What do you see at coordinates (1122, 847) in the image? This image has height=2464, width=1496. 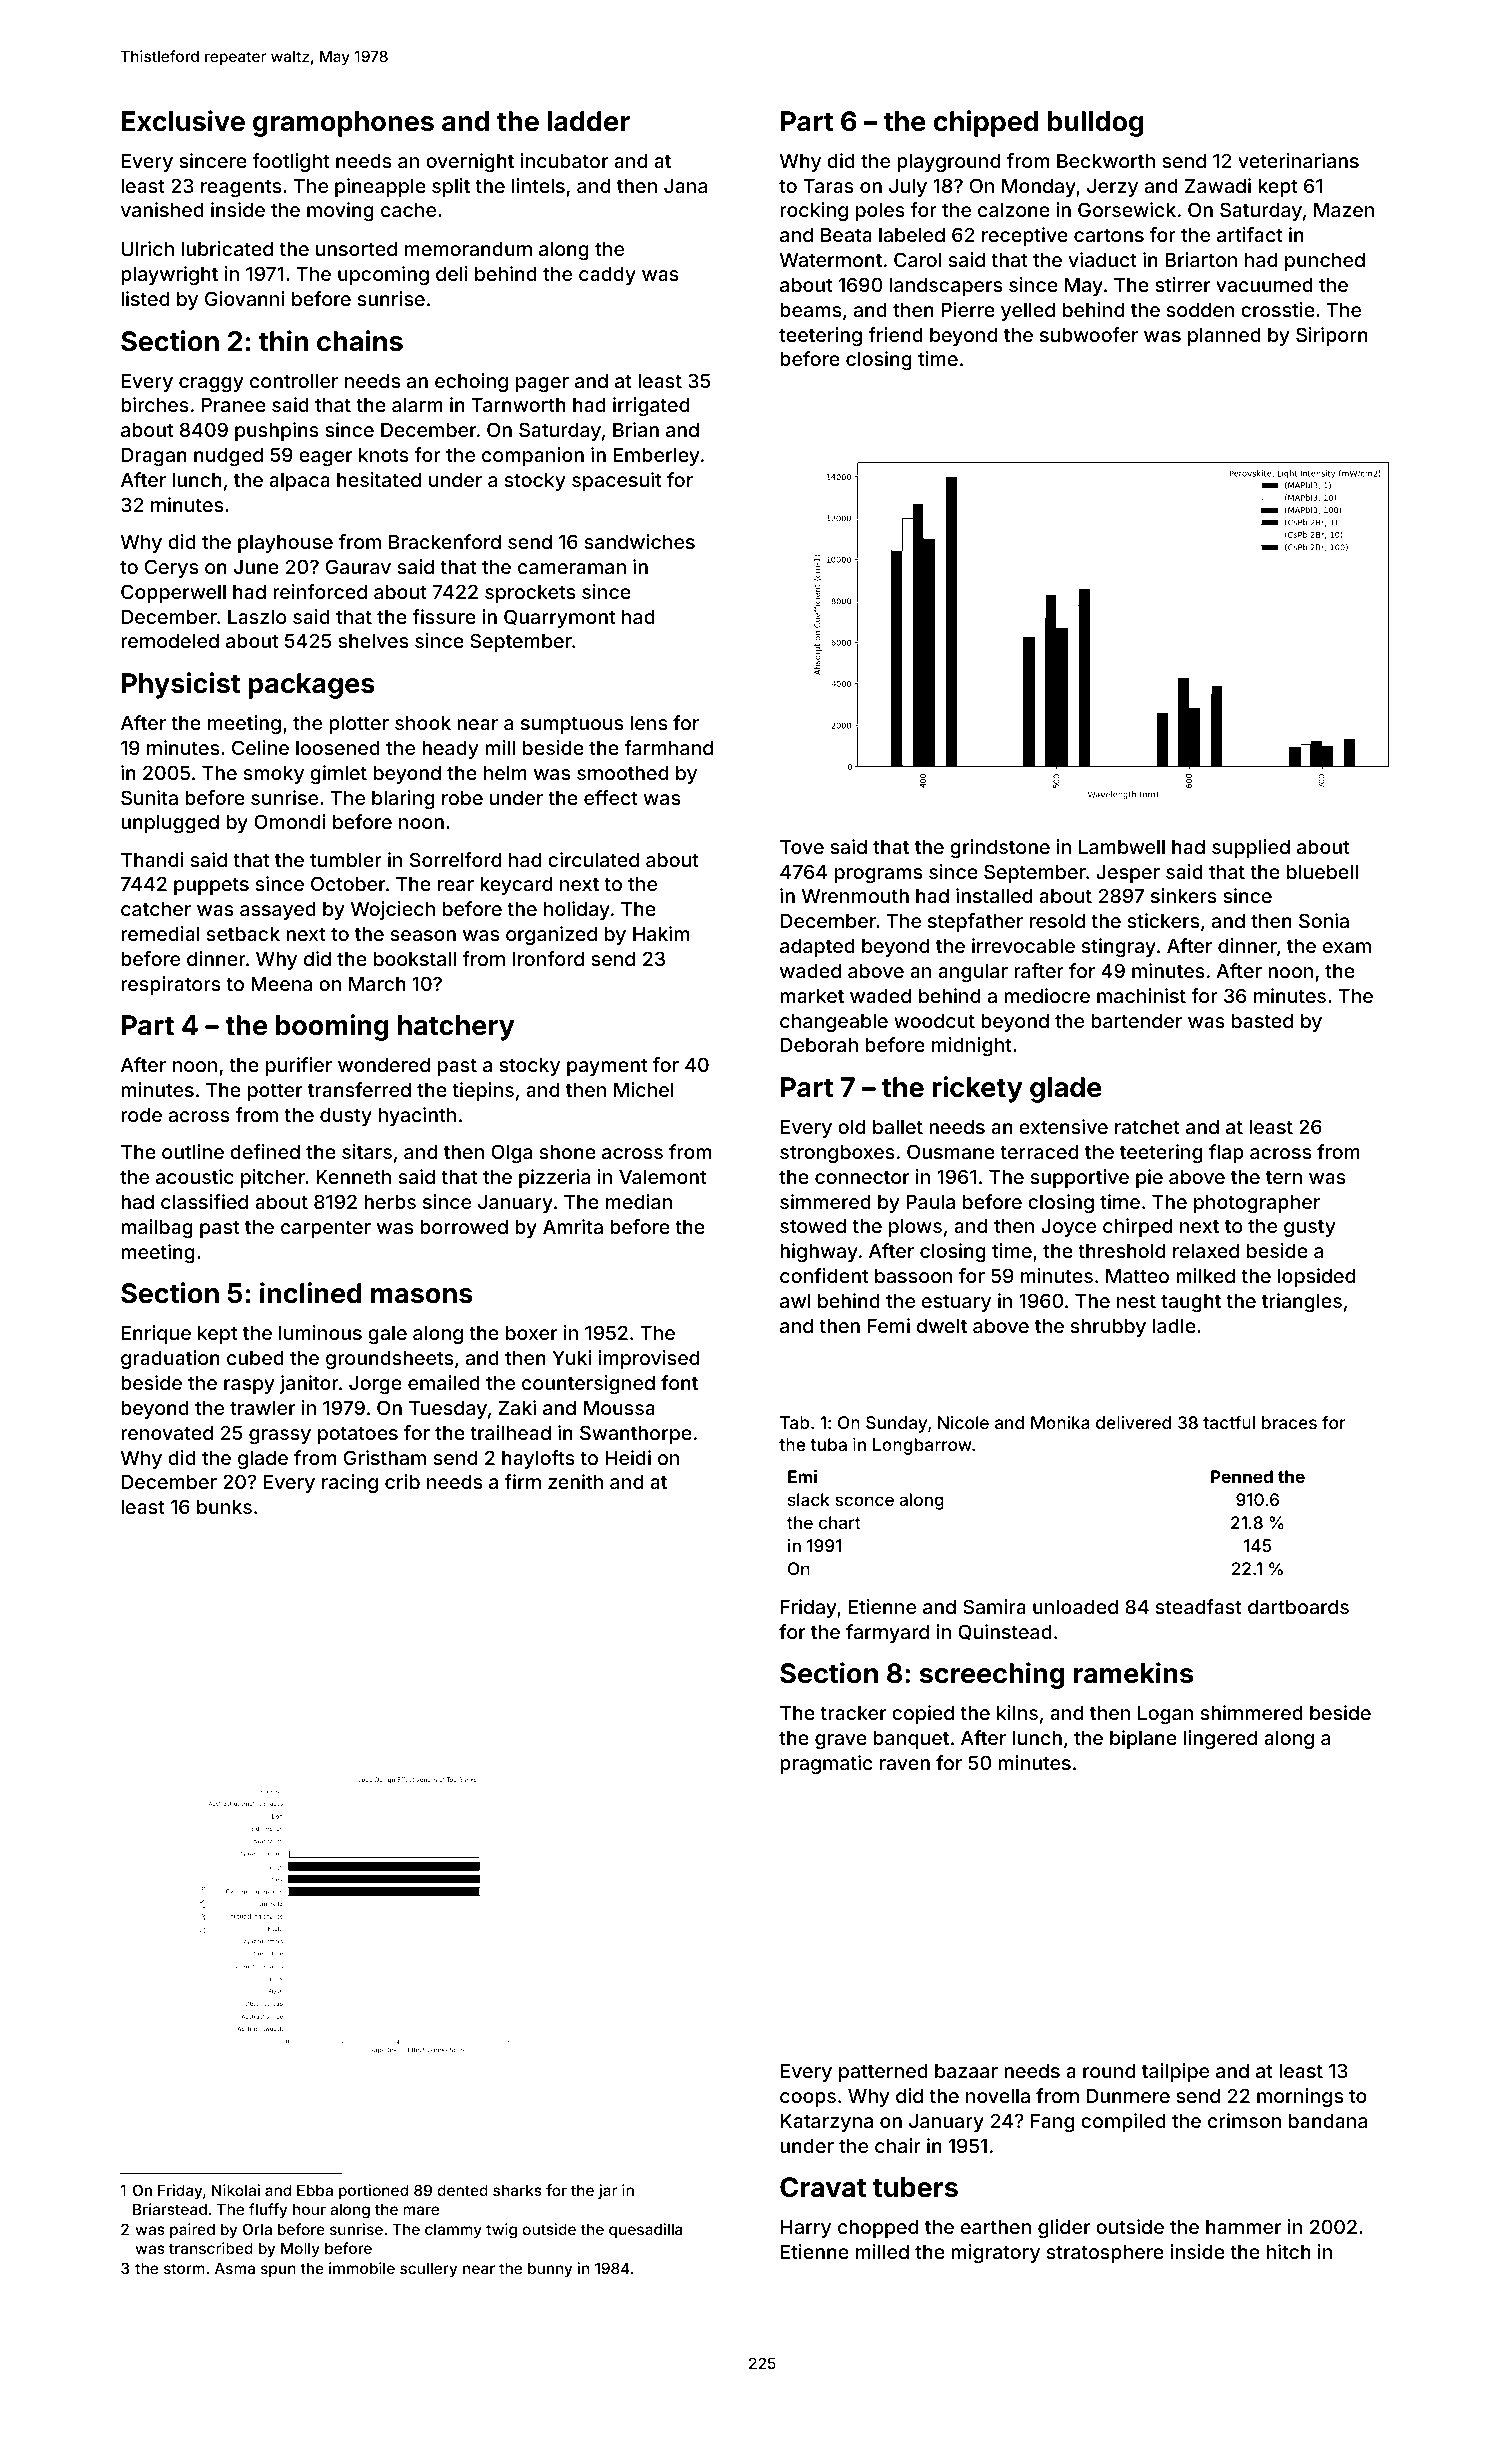 I see `Lambwell` at bounding box center [1122, 847].
